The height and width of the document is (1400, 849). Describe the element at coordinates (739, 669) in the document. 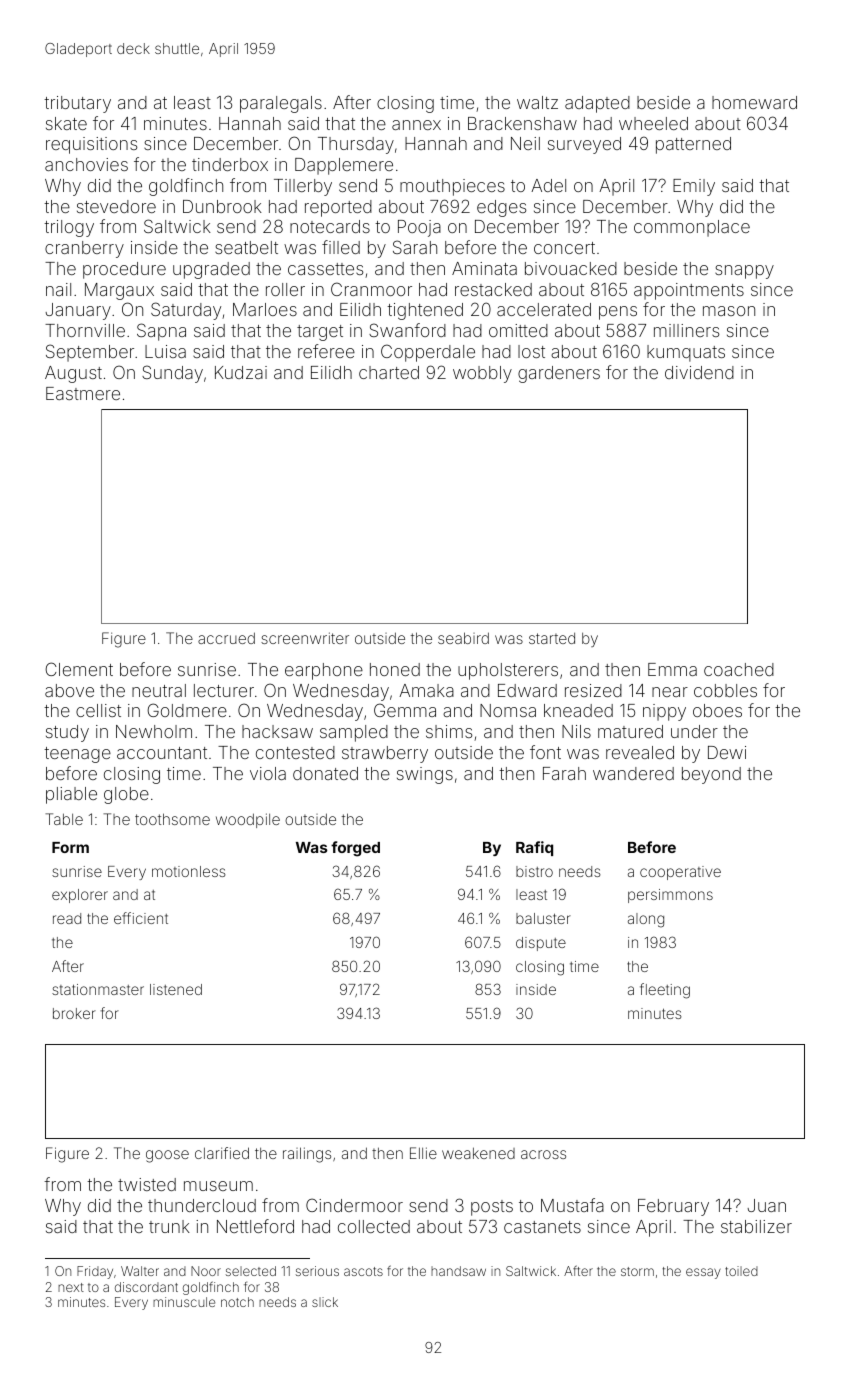

I see `coached` at that location.
